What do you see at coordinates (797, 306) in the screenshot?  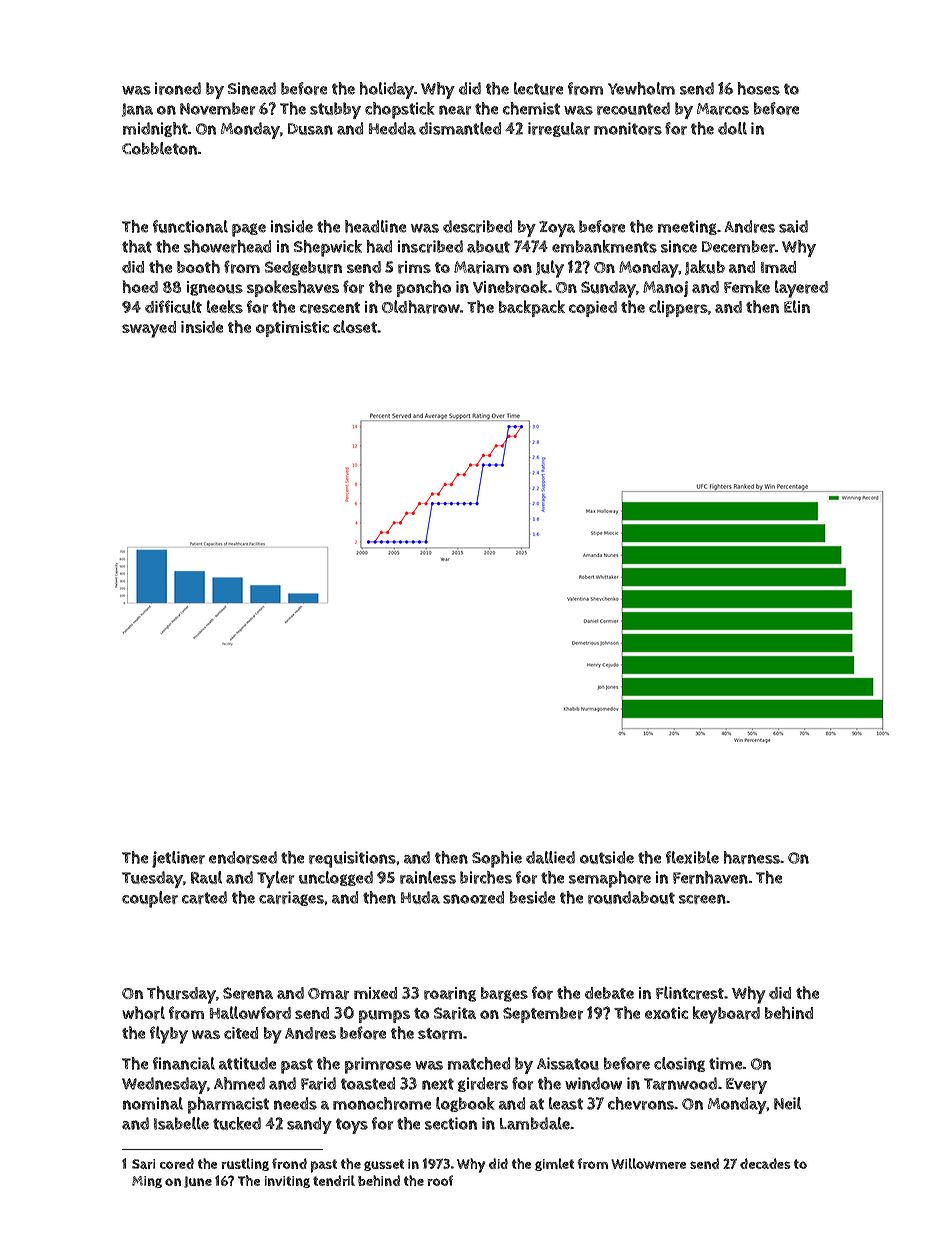 I see `Elin` at bounding box center [797, 306].
